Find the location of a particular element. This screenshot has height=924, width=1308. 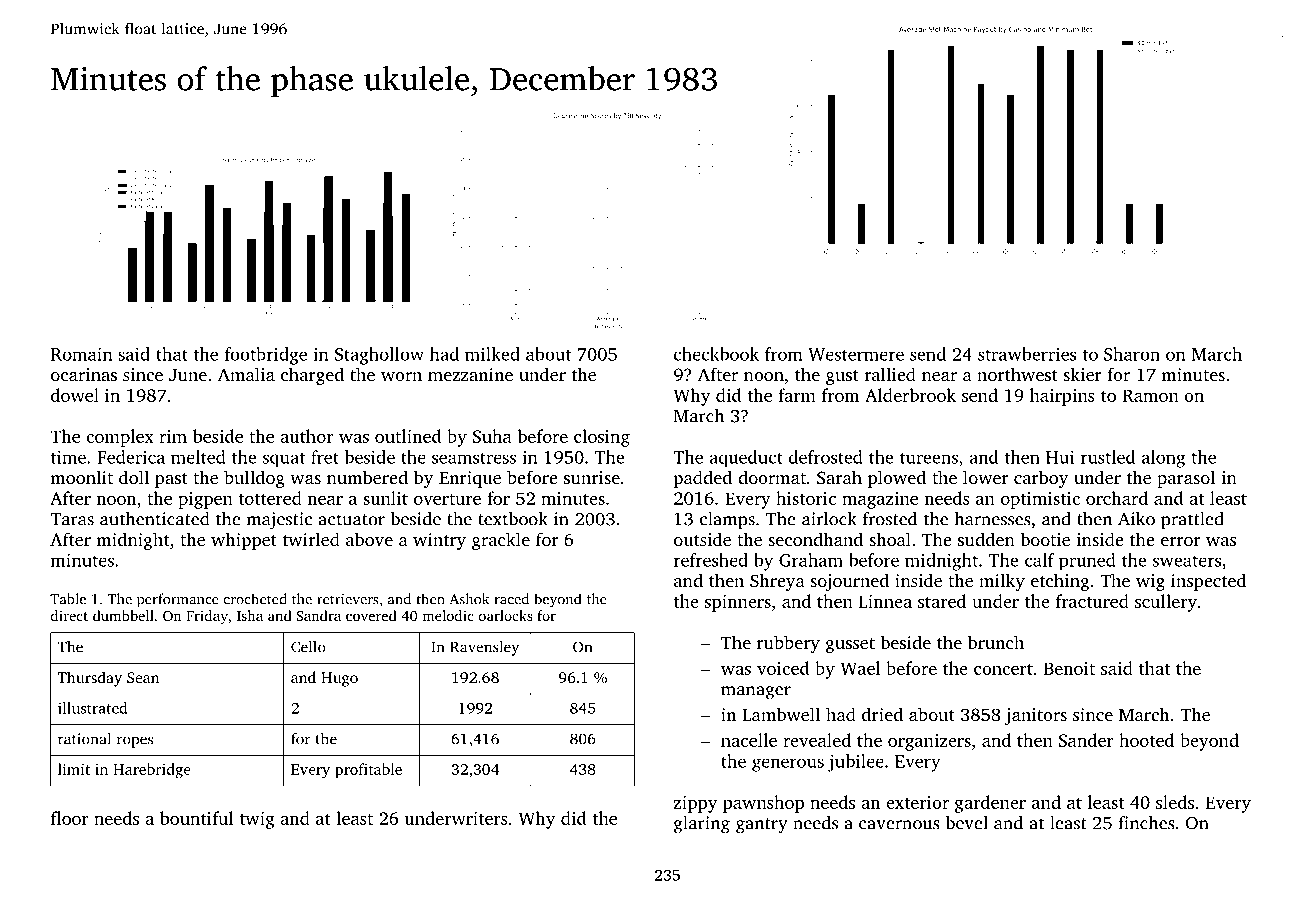

Ravensley is located at coordinates (484, 648).
